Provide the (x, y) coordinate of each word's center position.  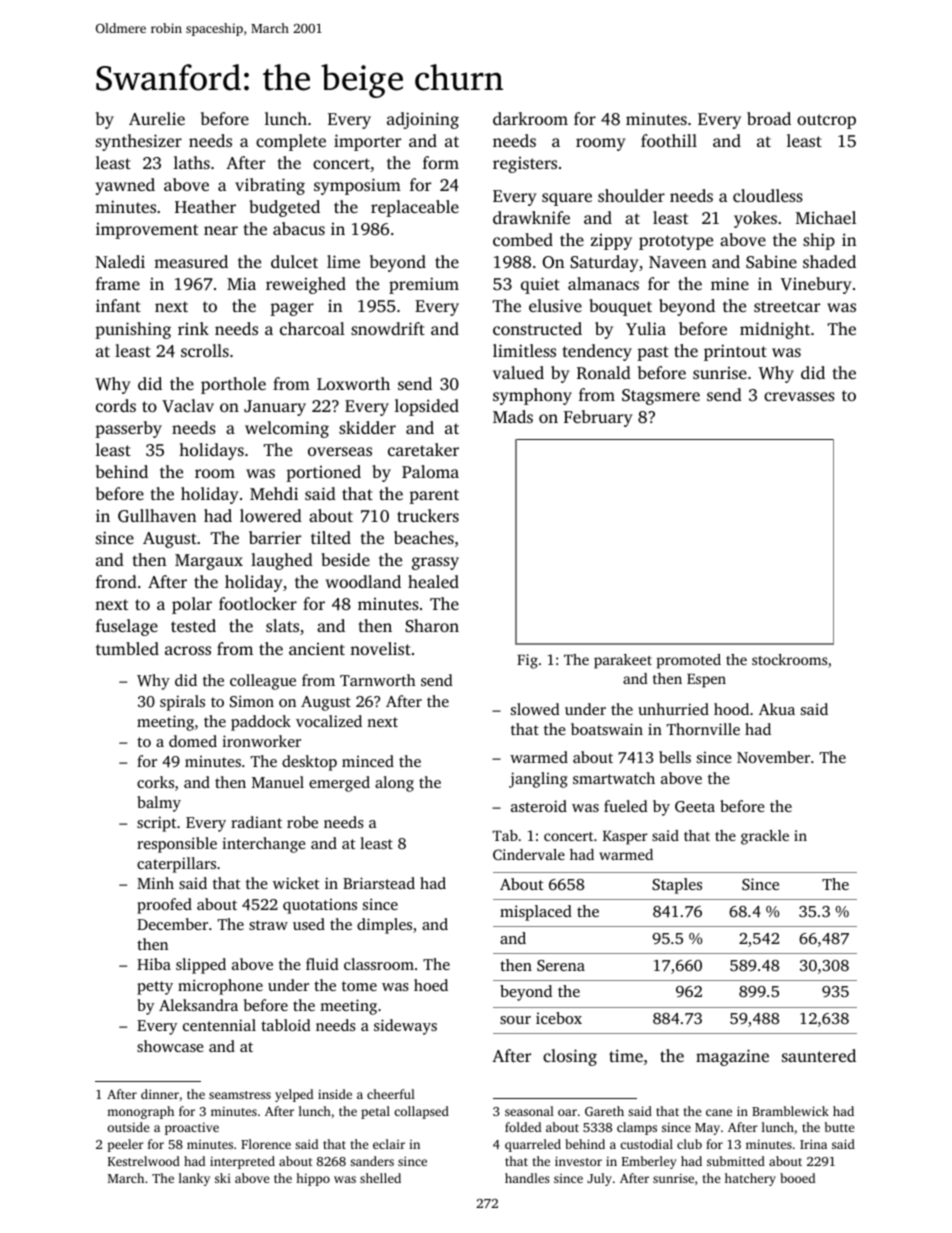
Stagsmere (661, 397)
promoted (689, 661)
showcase (170, 1046)
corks (155, 782)
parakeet (623, 661)
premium (424, 285)
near (221, 230)
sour (515, 1020)
